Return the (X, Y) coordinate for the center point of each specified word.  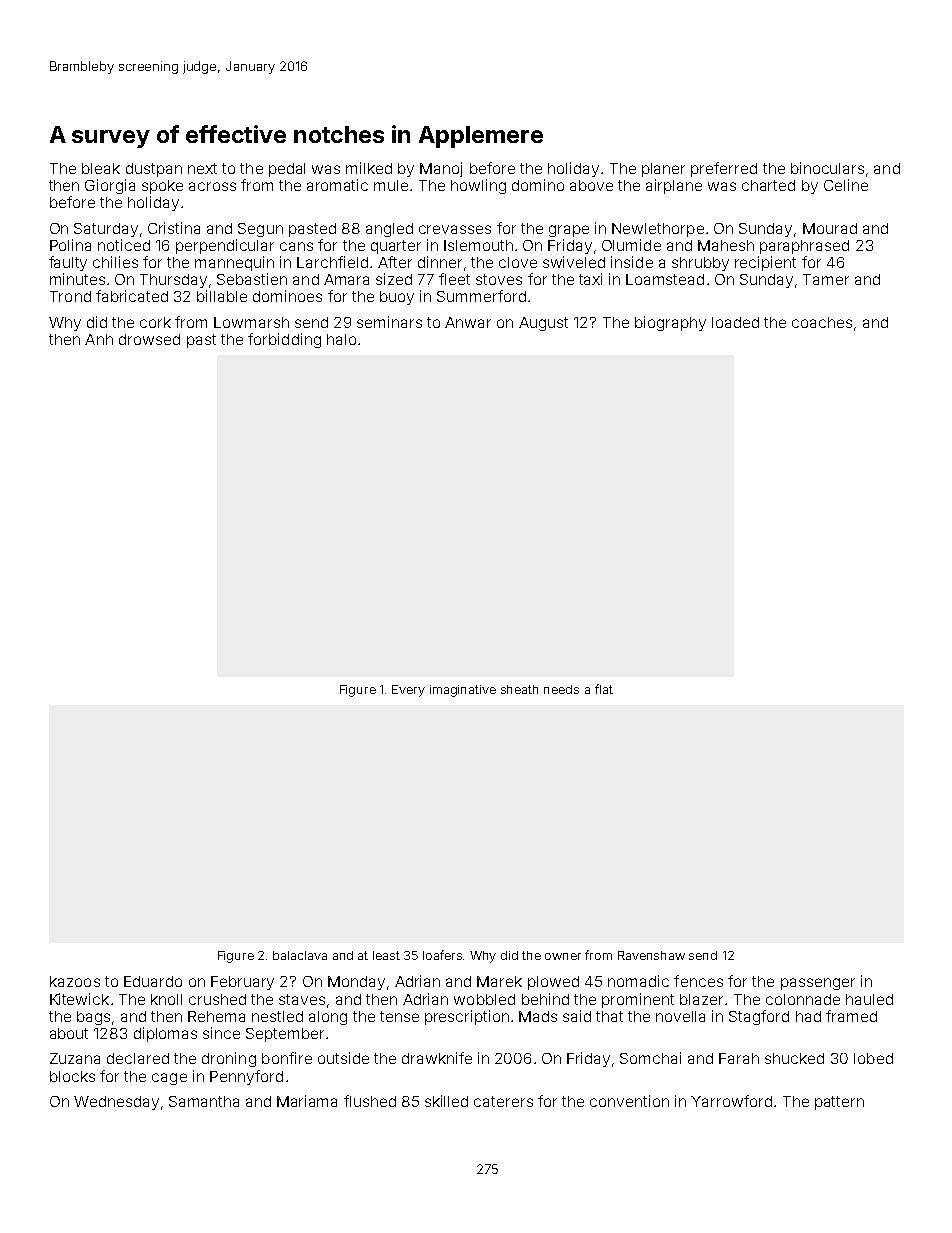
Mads (538, 1016)
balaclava (300, 955)
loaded (735, 322)
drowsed (149, 339)
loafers (442, 955)
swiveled (574, 262)
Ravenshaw (651, 955)
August (543, 324)
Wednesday (116, 1103)
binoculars (827, 168)
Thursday (173, 281)
